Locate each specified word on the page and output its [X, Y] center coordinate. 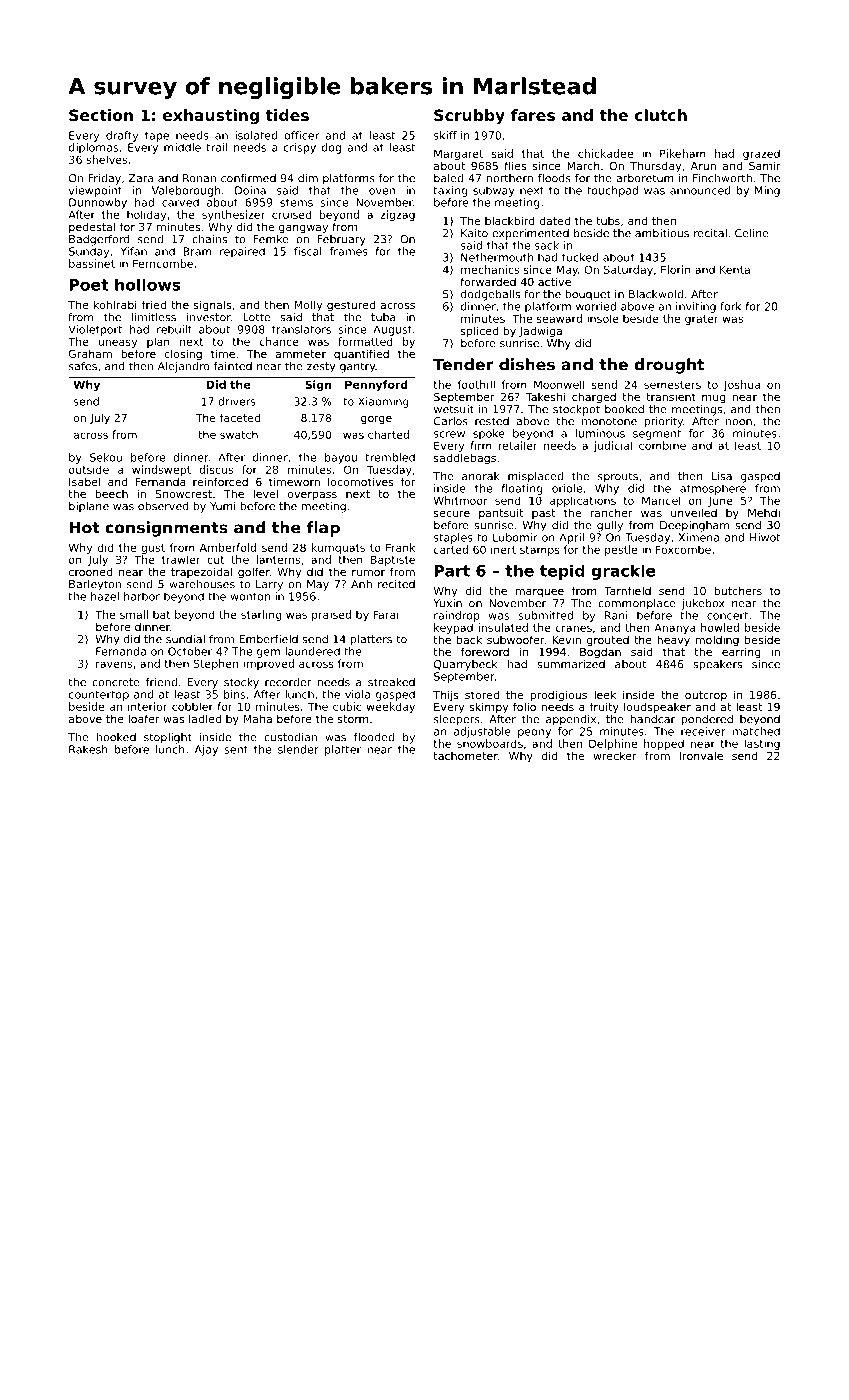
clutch [661, 115]
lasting [762, 744]
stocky [241, 683]
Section [101, 115]
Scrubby [469, 117]
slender [298, 749]
